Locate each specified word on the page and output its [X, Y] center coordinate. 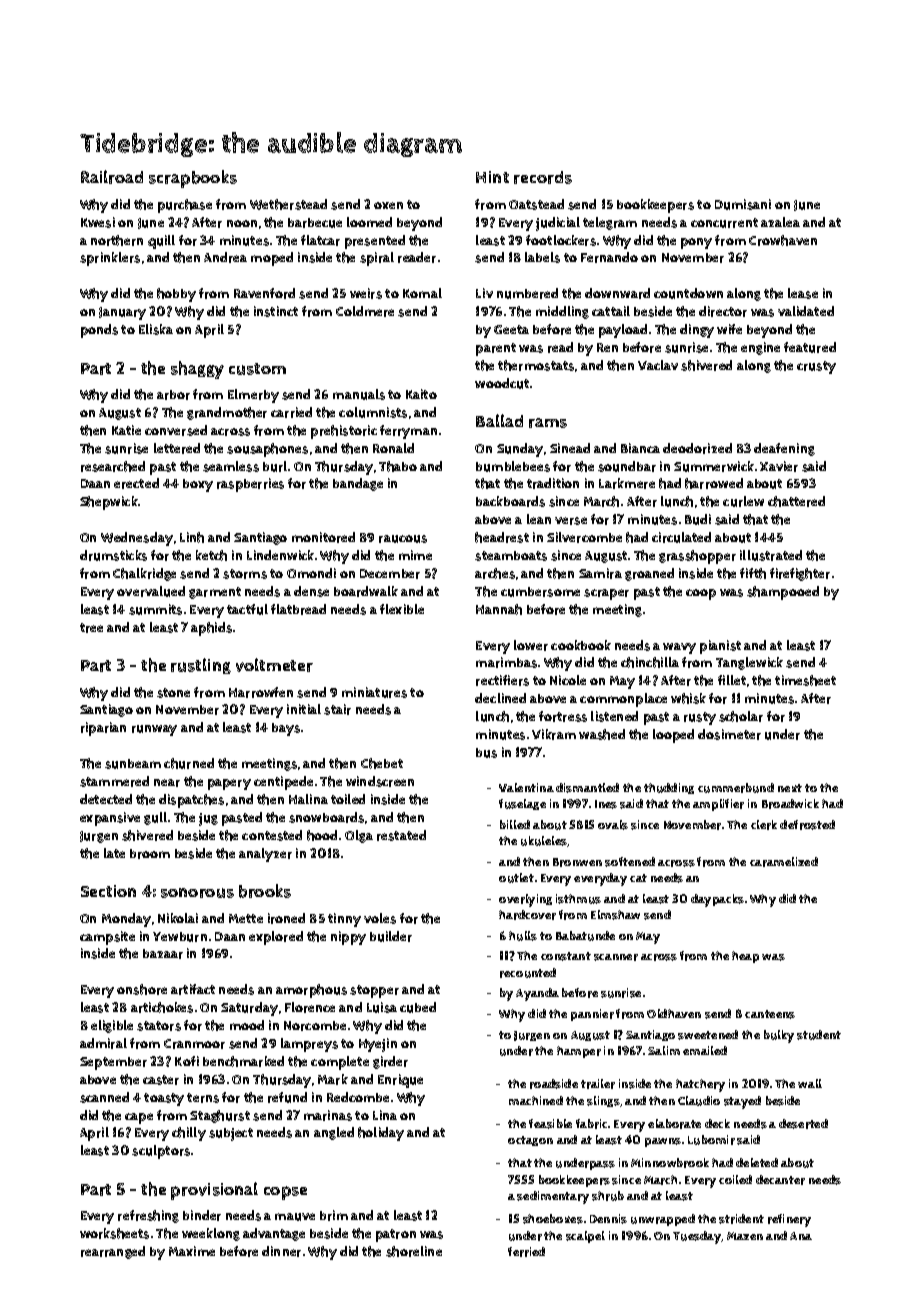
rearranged [113, 1252]
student [819, 1035]
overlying [525, 900]
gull [155, 818]
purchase [185, 206]
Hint [492, 177]
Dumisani [743, 204]
